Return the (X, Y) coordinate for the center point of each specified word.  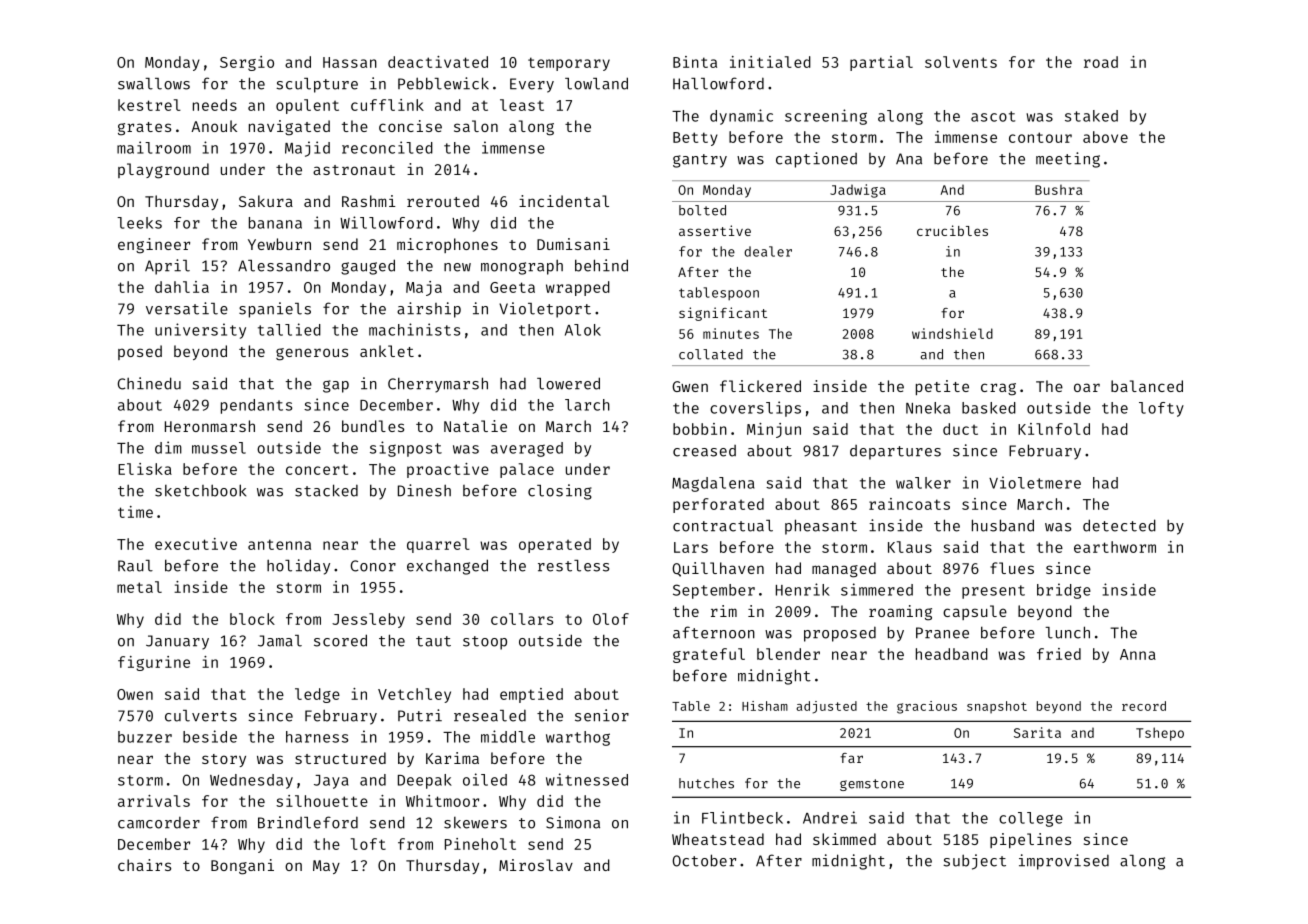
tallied (289, 329)
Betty (695, 139)
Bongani (242, 867)
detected (1119, 525)
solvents (961, 62)
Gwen (690, 386)
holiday (298, 567)
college (1031, 819)
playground (163, 171)
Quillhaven (718, 569)
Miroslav (536, 865)
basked (989, 408)
